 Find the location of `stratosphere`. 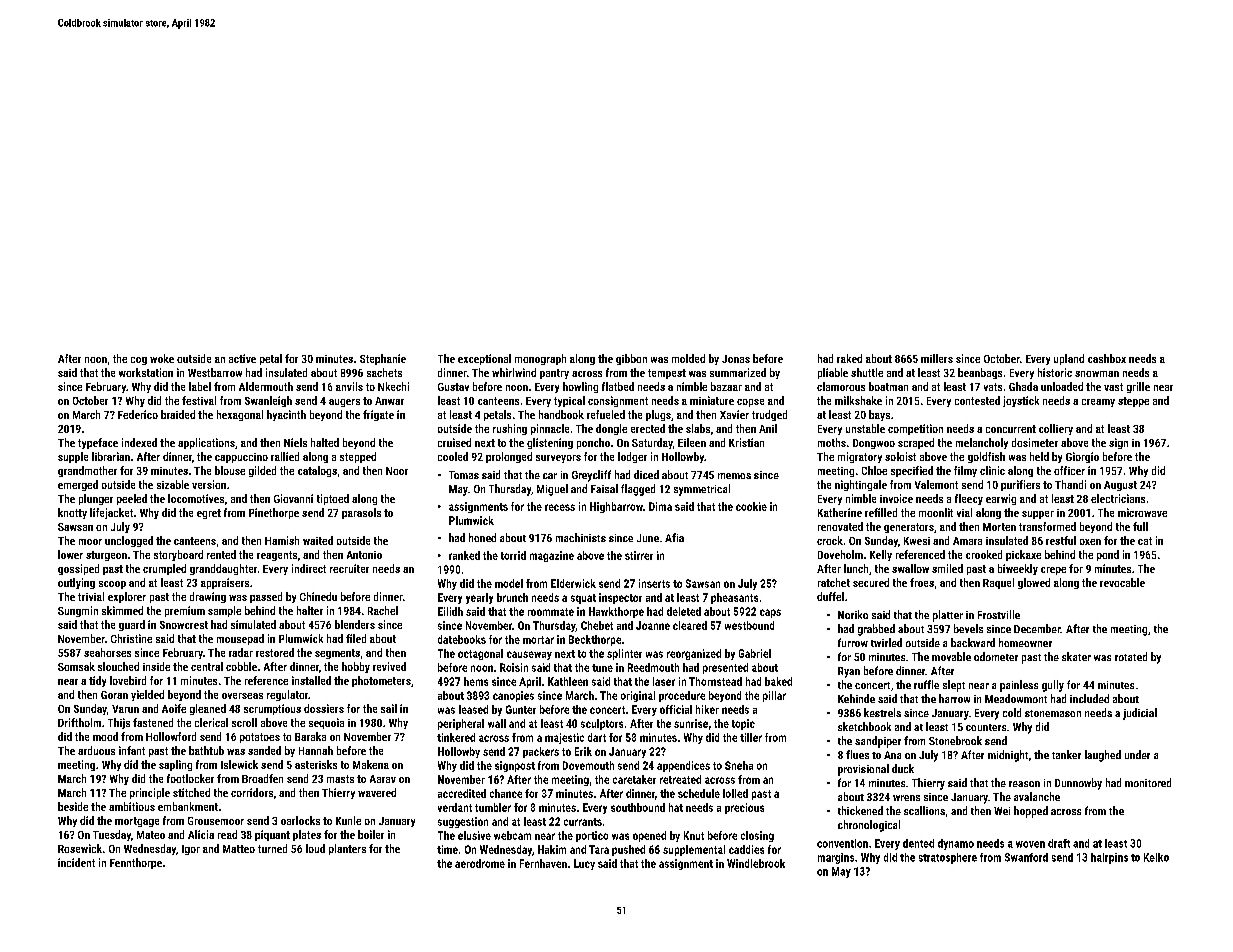

stratosphere is located at coordinates (948, 858).
